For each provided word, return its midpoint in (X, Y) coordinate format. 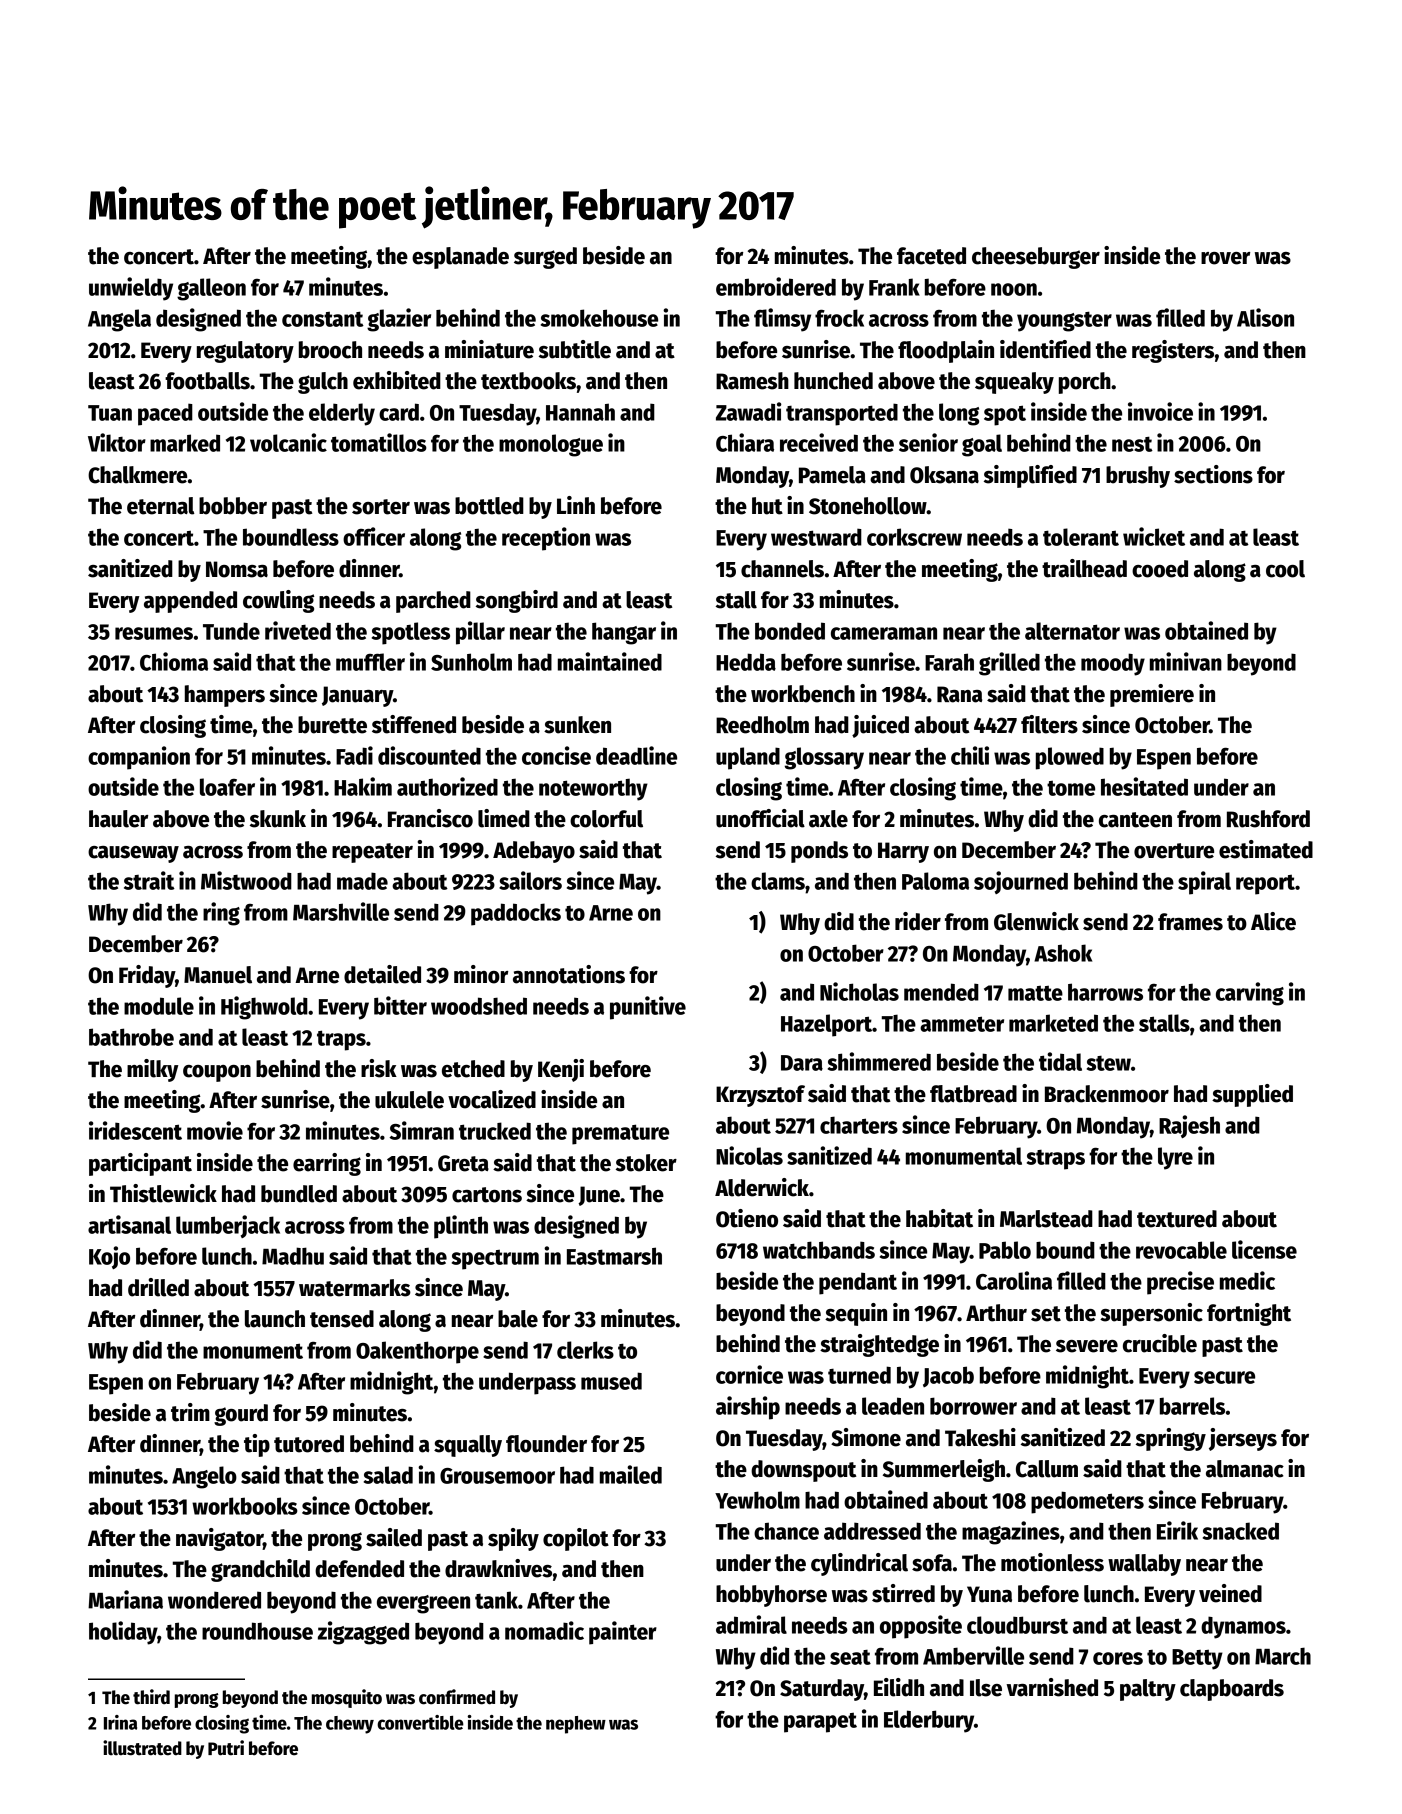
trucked (495, 1131)
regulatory (245, 352)
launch (275, 1319)
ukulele (409, 1100)
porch (1085, 383)
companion (139, 758)
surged (545, 258)
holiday (123, 1633)
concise (556, 755)
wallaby (1144, 1565)
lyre (1175, 1158)
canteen (1135, 820)
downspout (803, 1471)
